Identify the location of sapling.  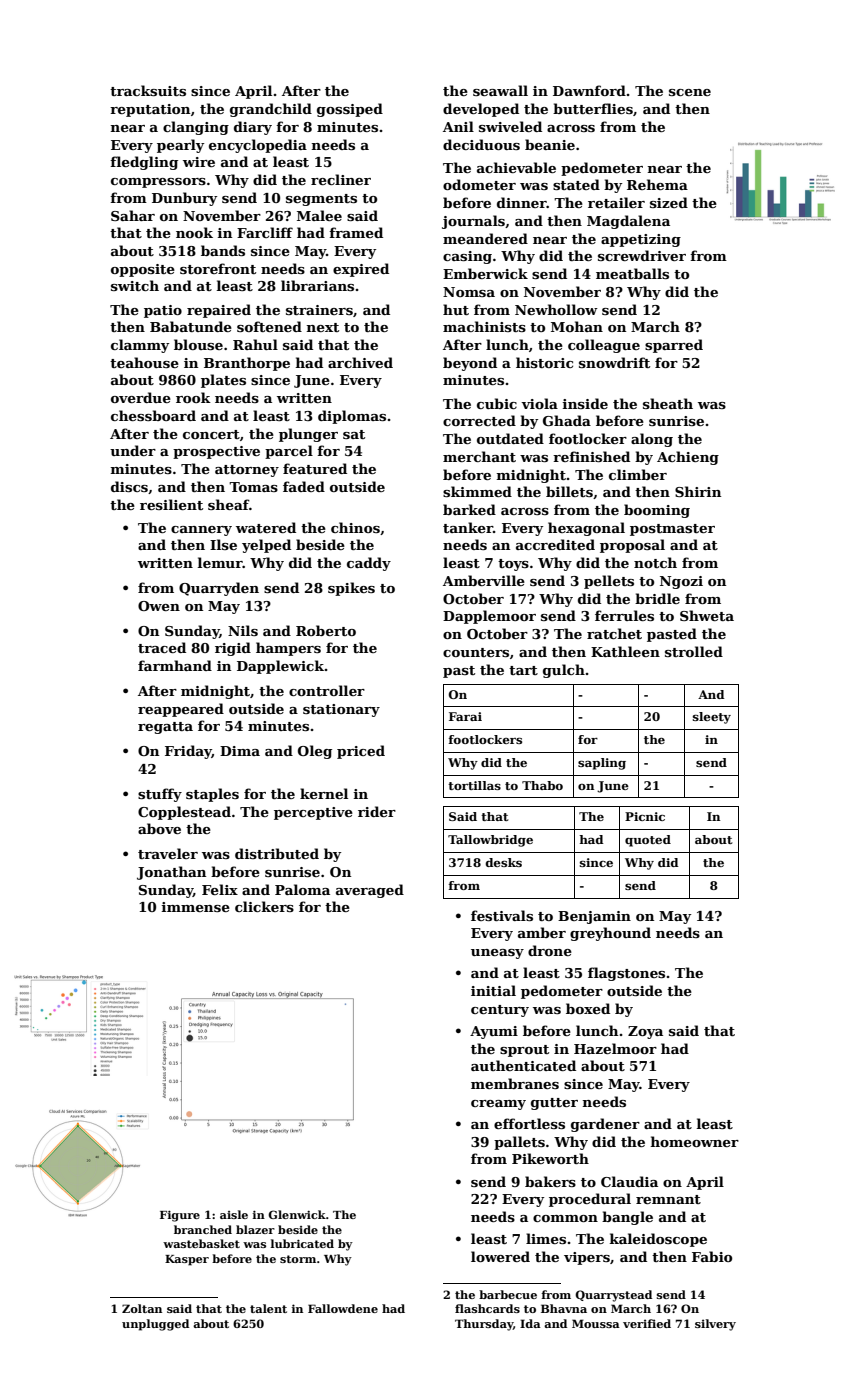
(602, 764).
